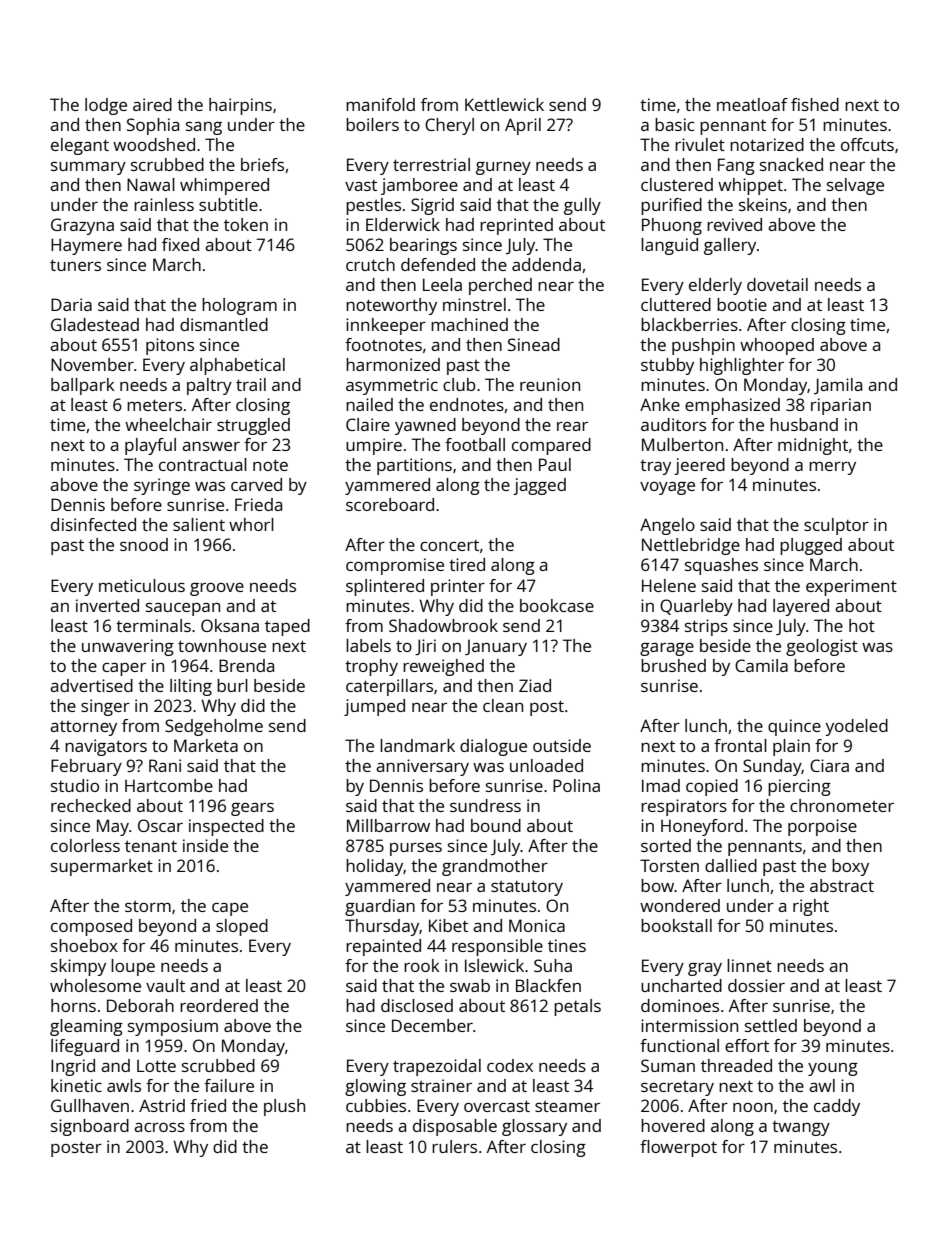 This document has height=1233, width=952. I want to click on rivulet, so click(700, 144).
